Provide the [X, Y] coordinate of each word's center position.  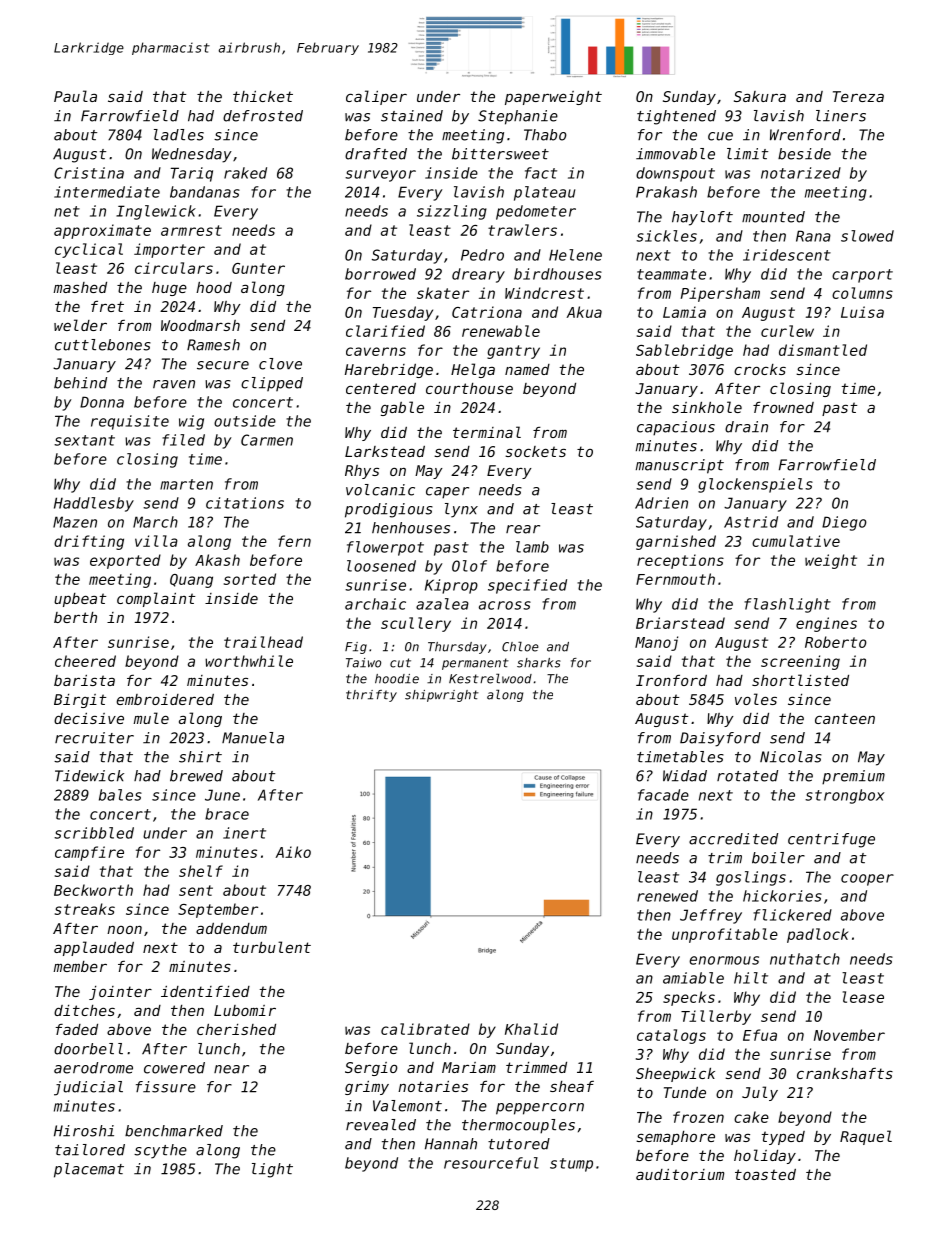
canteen [845, 718]
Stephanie [518, 117]
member [80, 966]
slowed [867, 236]
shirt [200, 757]
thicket [263, 96]
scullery [416, 624]
